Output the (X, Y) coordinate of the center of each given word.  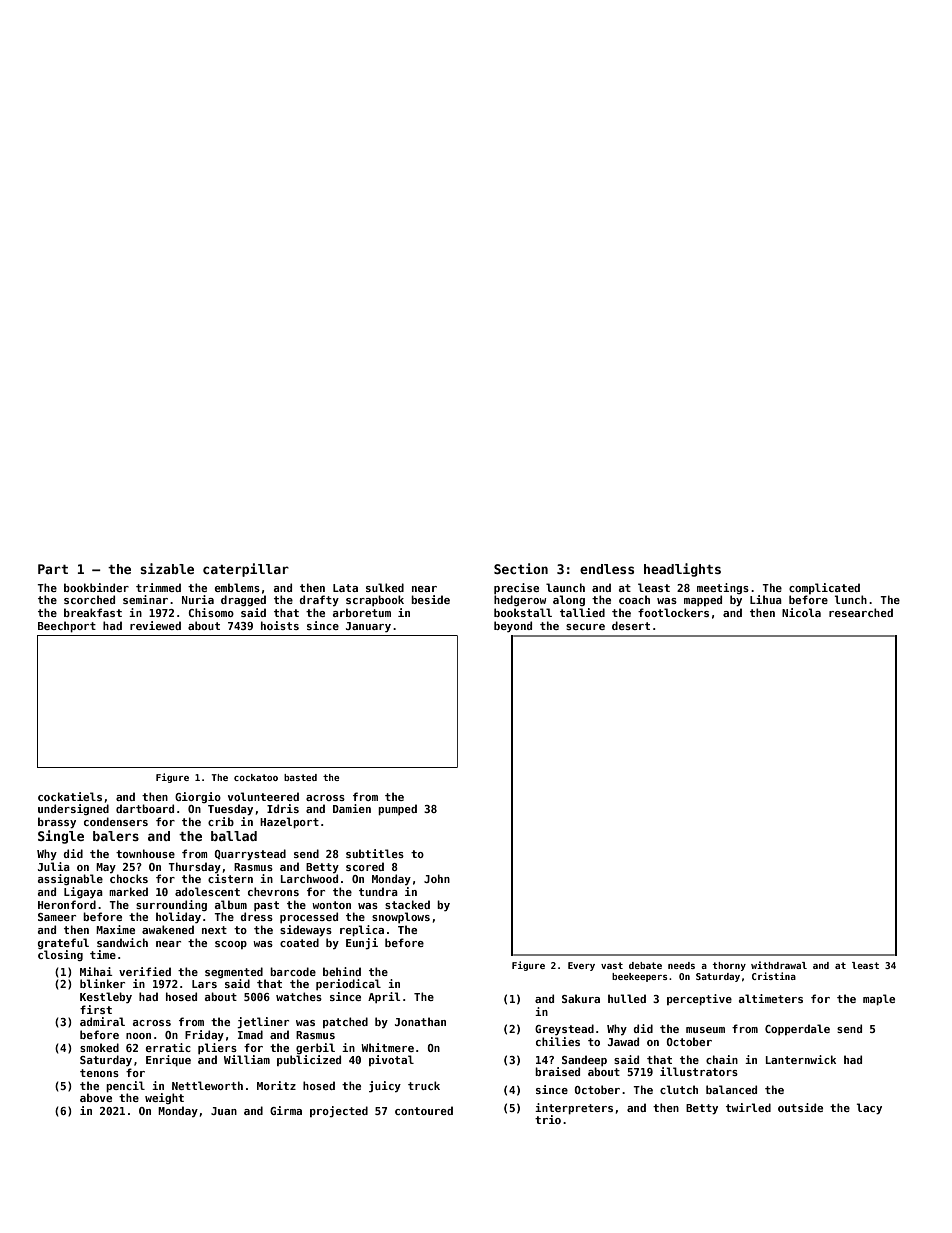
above (96, 1097)
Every (581, 966)
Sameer (57, 917)
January (368, 627)
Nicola (801, 612)
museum (705, 1030)
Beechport (67, 626)
